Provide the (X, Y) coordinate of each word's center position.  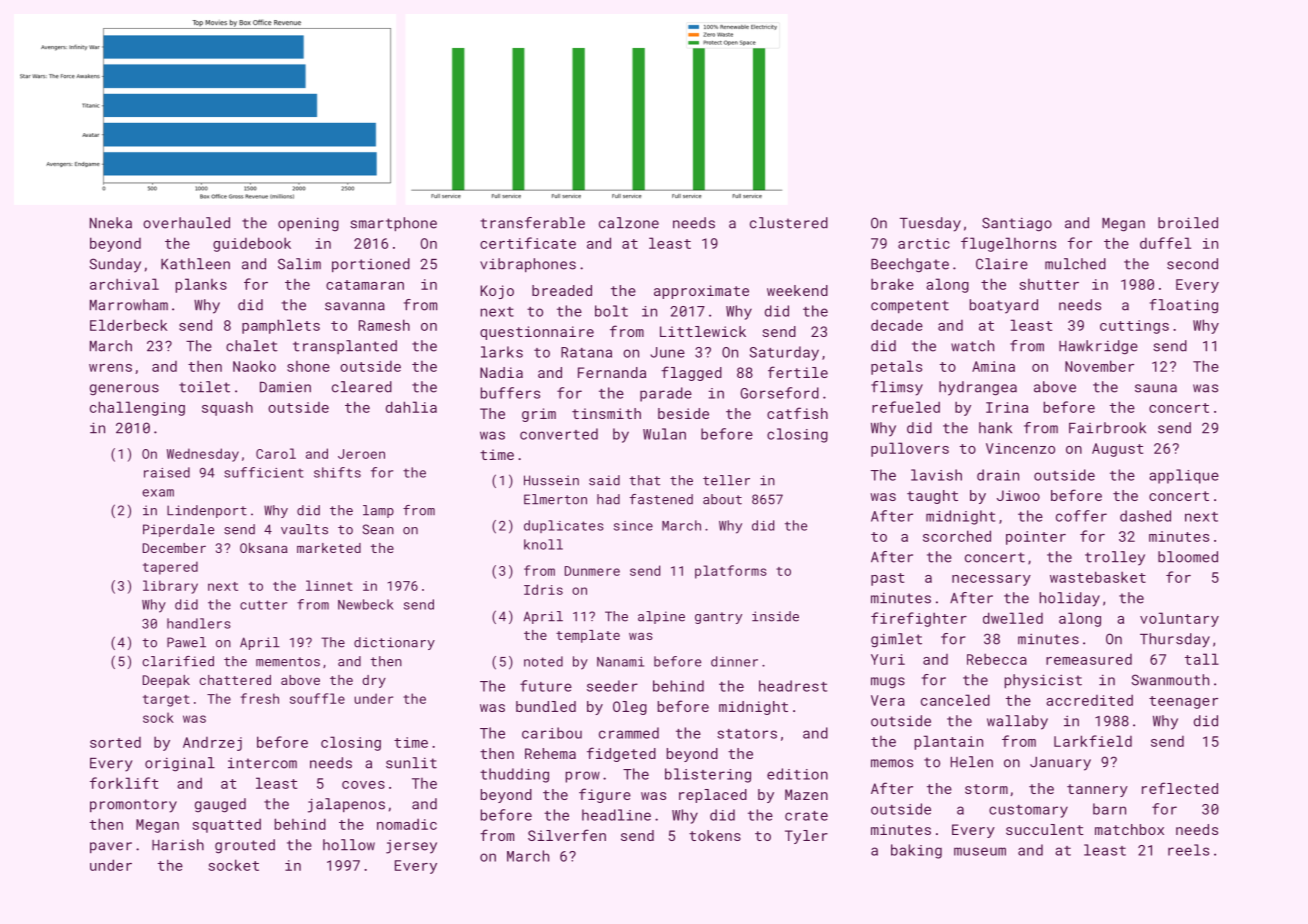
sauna (1156, 388)
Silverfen (567, 835)
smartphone (393, 224)
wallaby (1017, 722)
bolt (611, 311)
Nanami (620, 662)
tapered (170, 568)
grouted (245, 846)
